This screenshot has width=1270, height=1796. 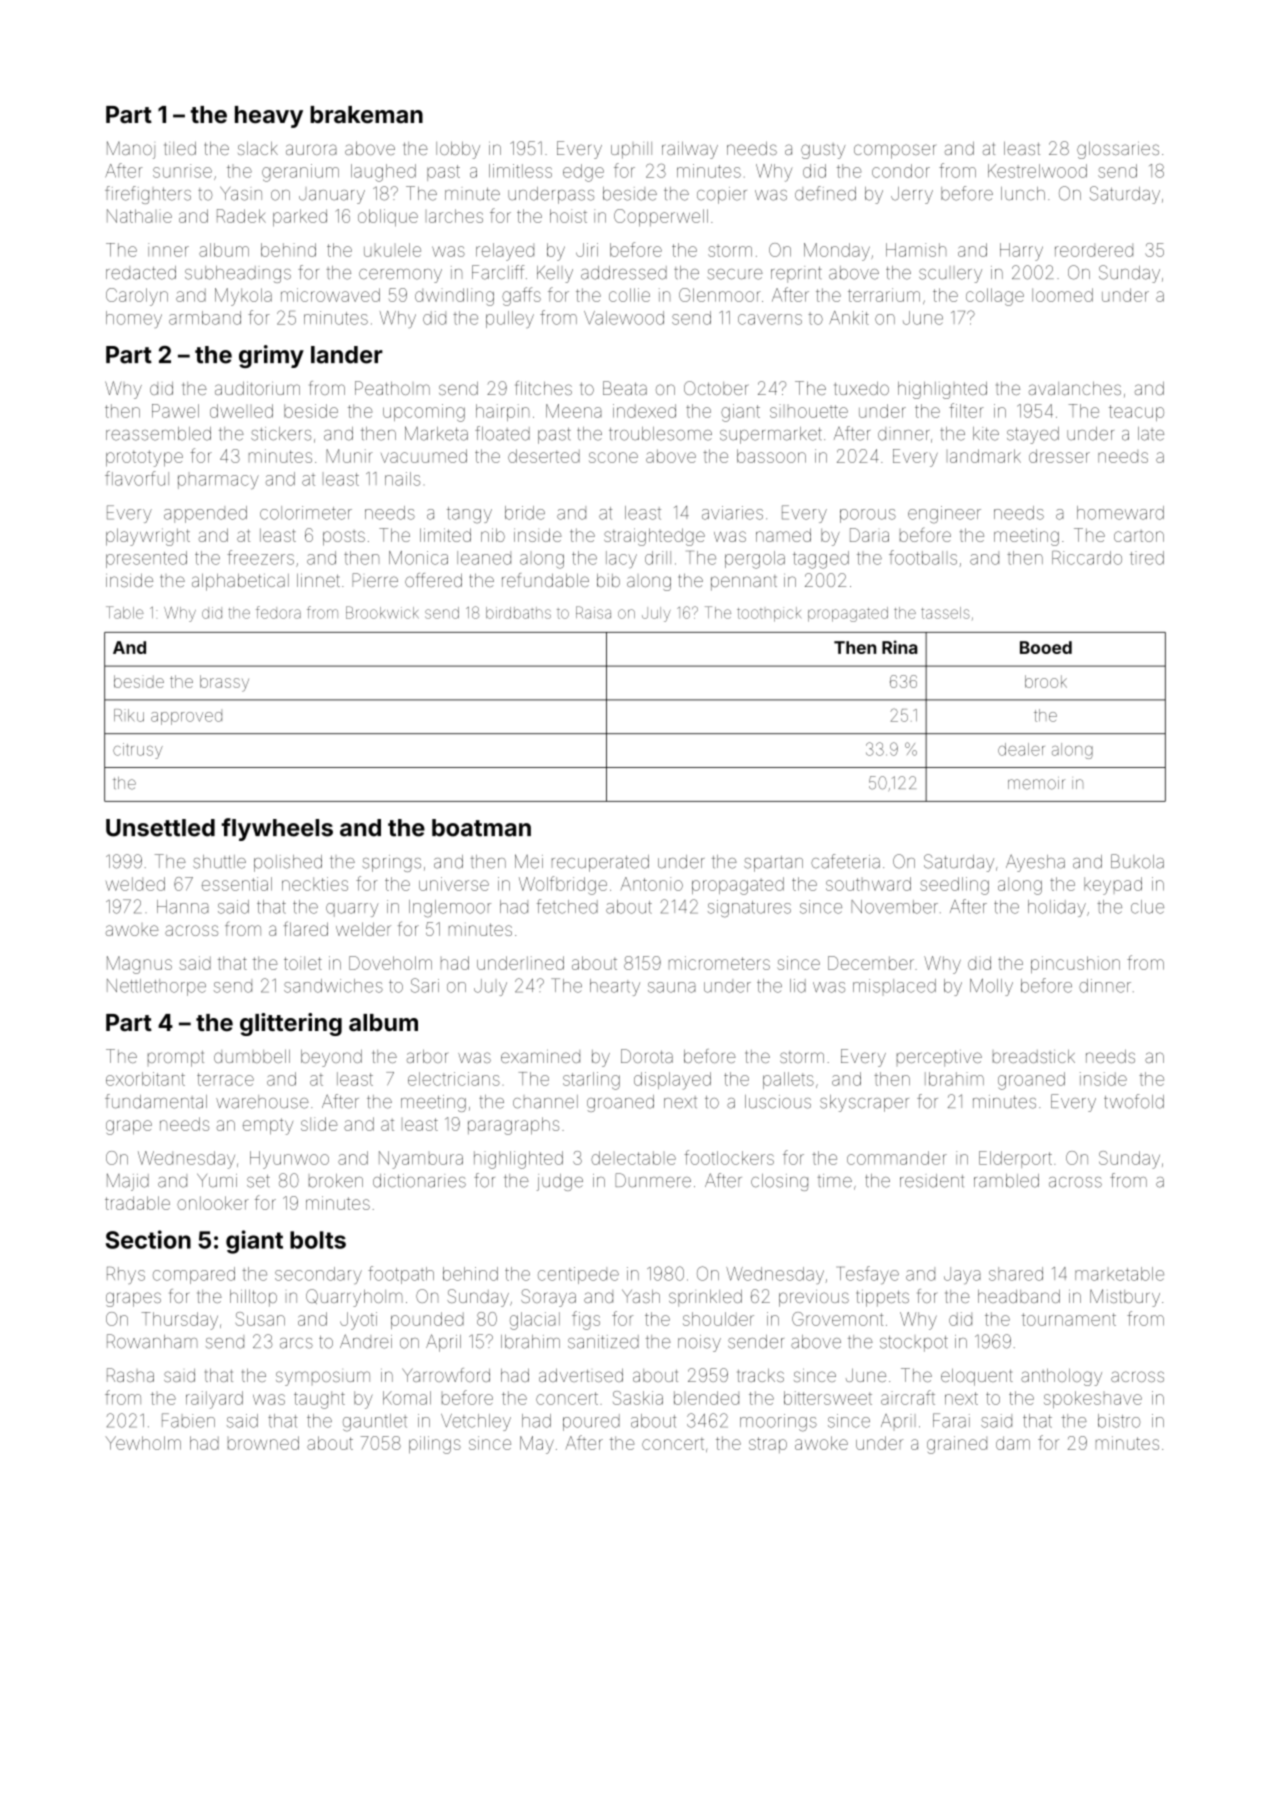 What do you see at coordinates (1151, 434) in the screenshot?
I see `late` at bounding box center [1151, 434].
